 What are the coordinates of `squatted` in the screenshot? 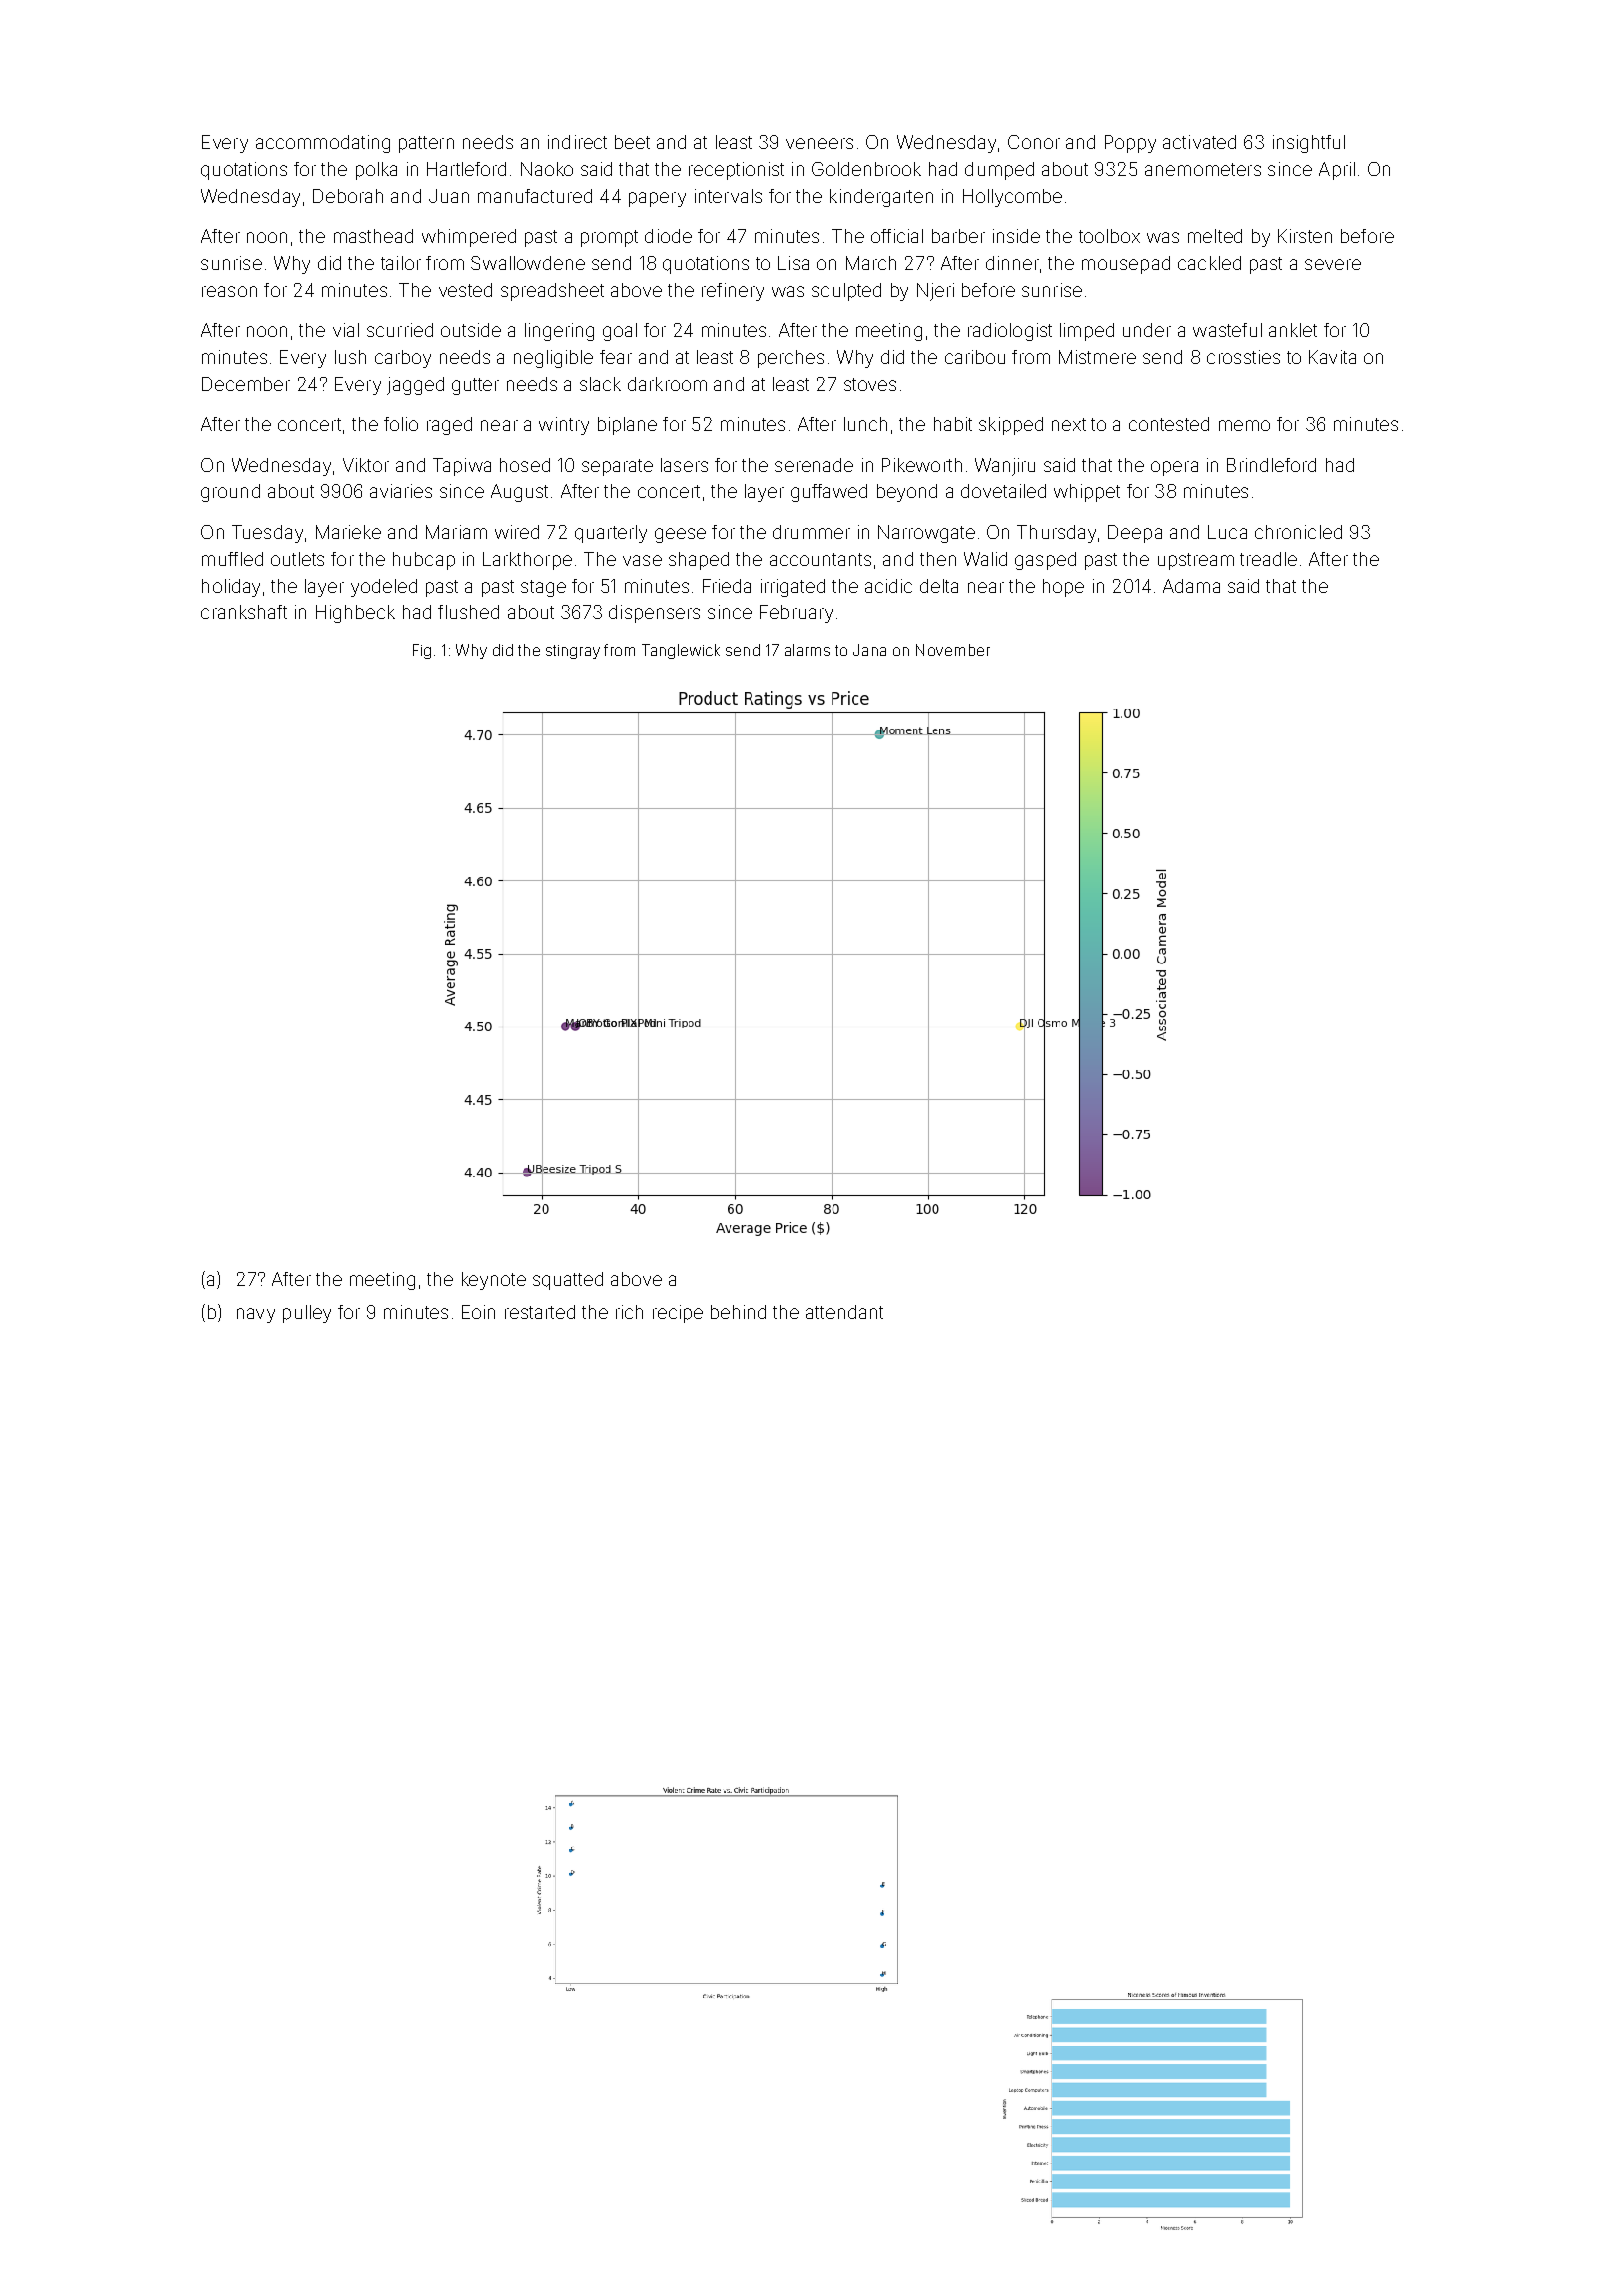 It's located at (568, 1281).
